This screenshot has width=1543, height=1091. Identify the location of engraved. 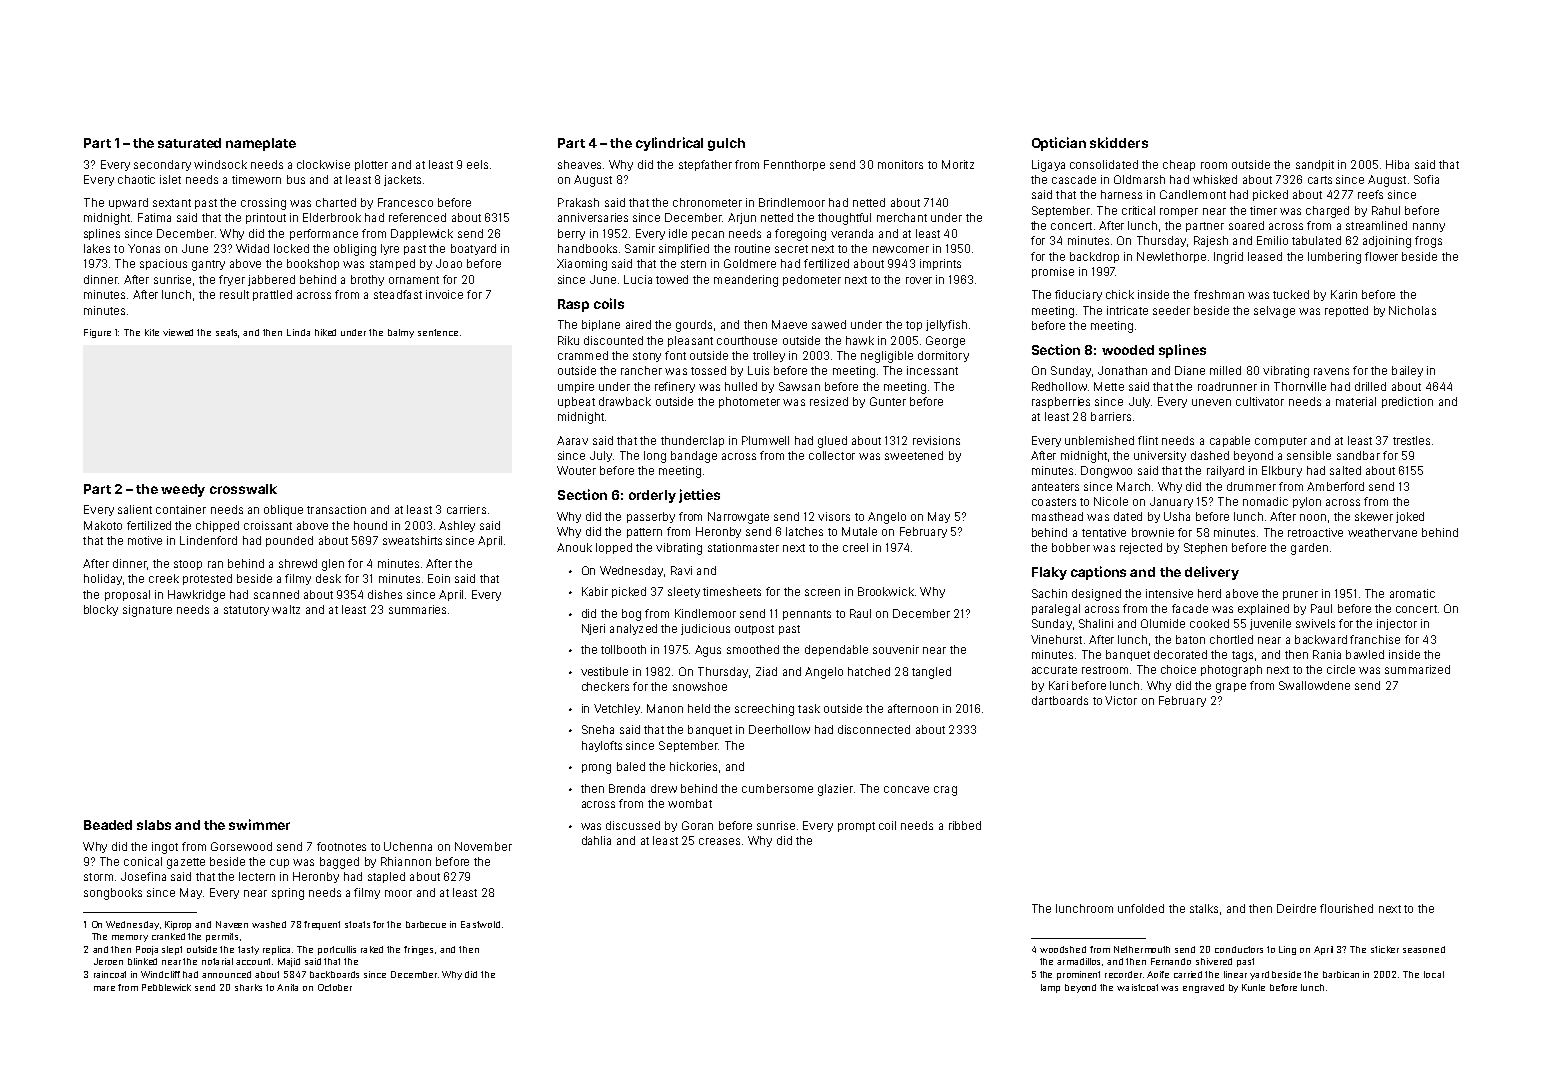
(1203, 988).
